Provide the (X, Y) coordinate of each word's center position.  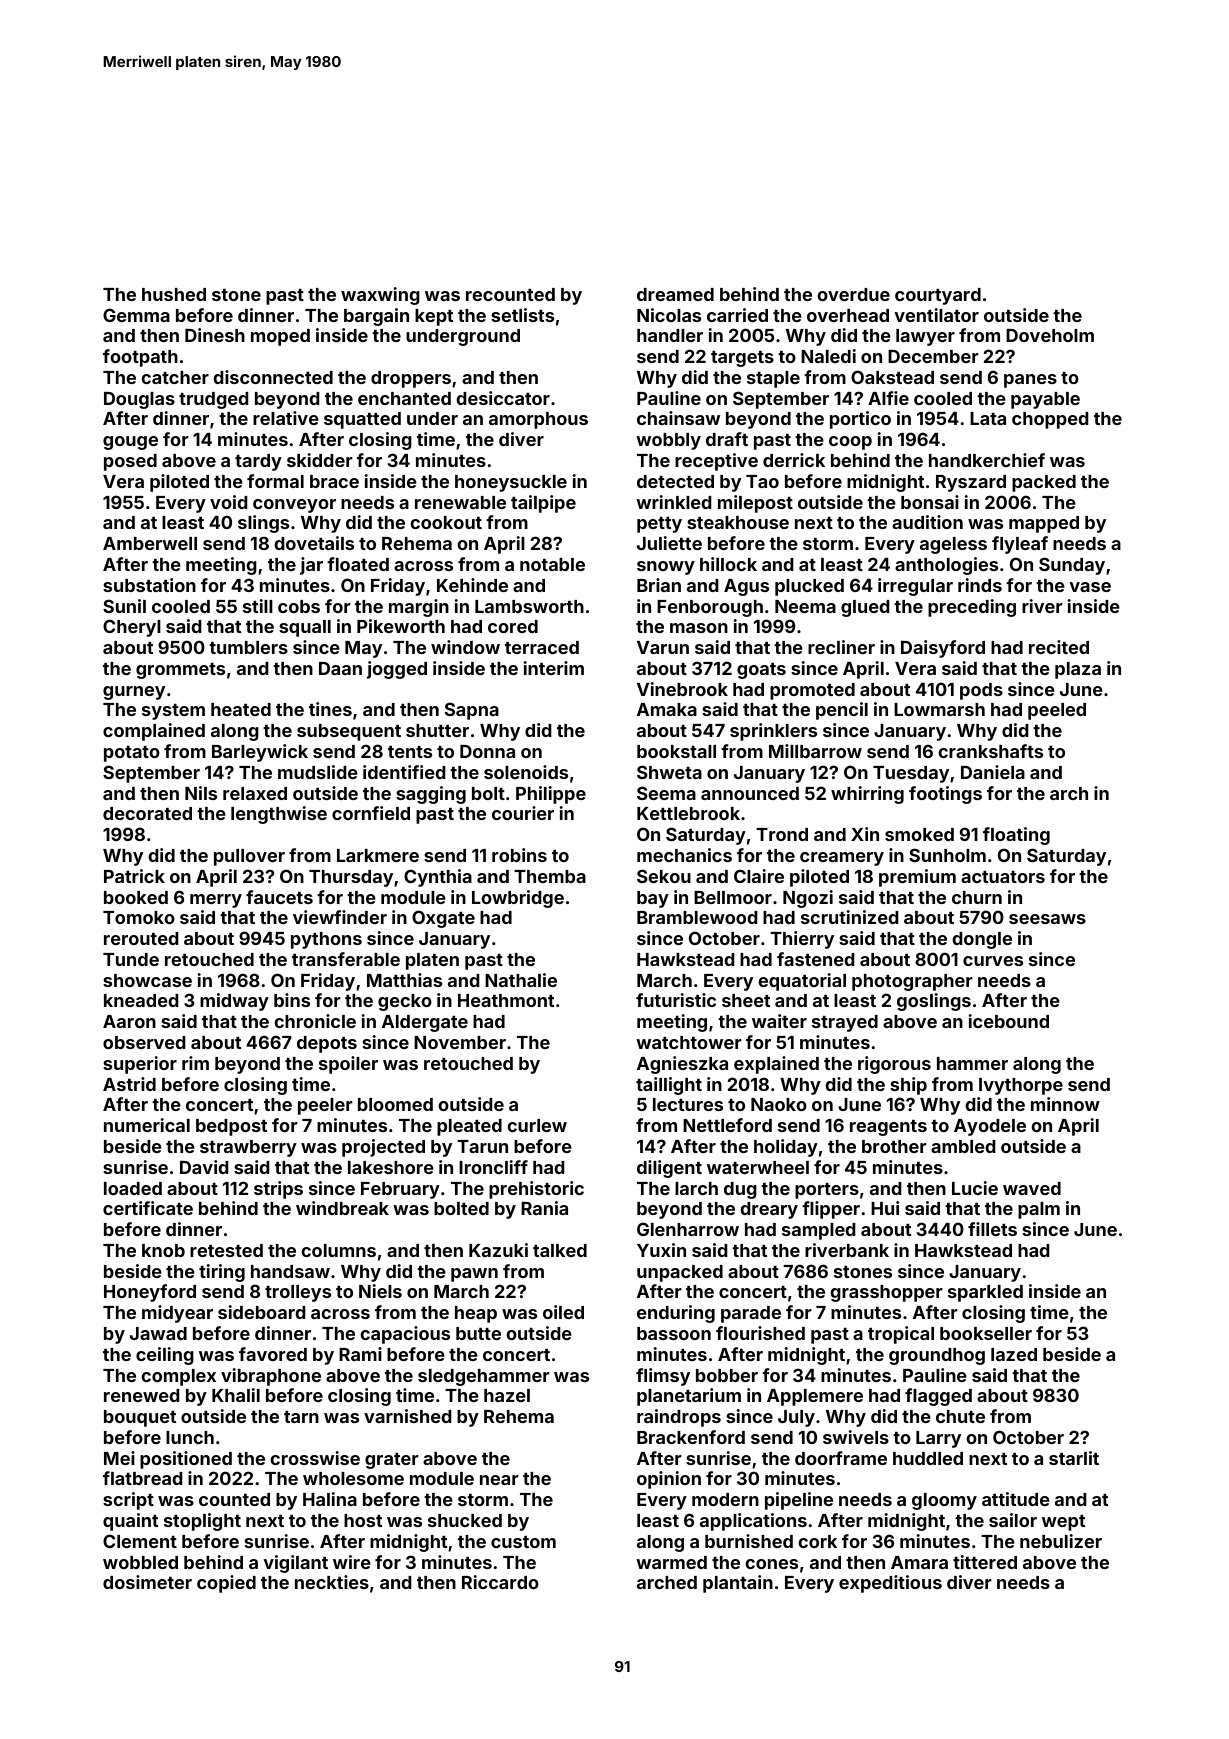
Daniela (993, 772)
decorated (147, 813)
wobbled (140, 1562)
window (465, 647)
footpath (140, 358)
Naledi (828, 356)
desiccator (503, 398)
